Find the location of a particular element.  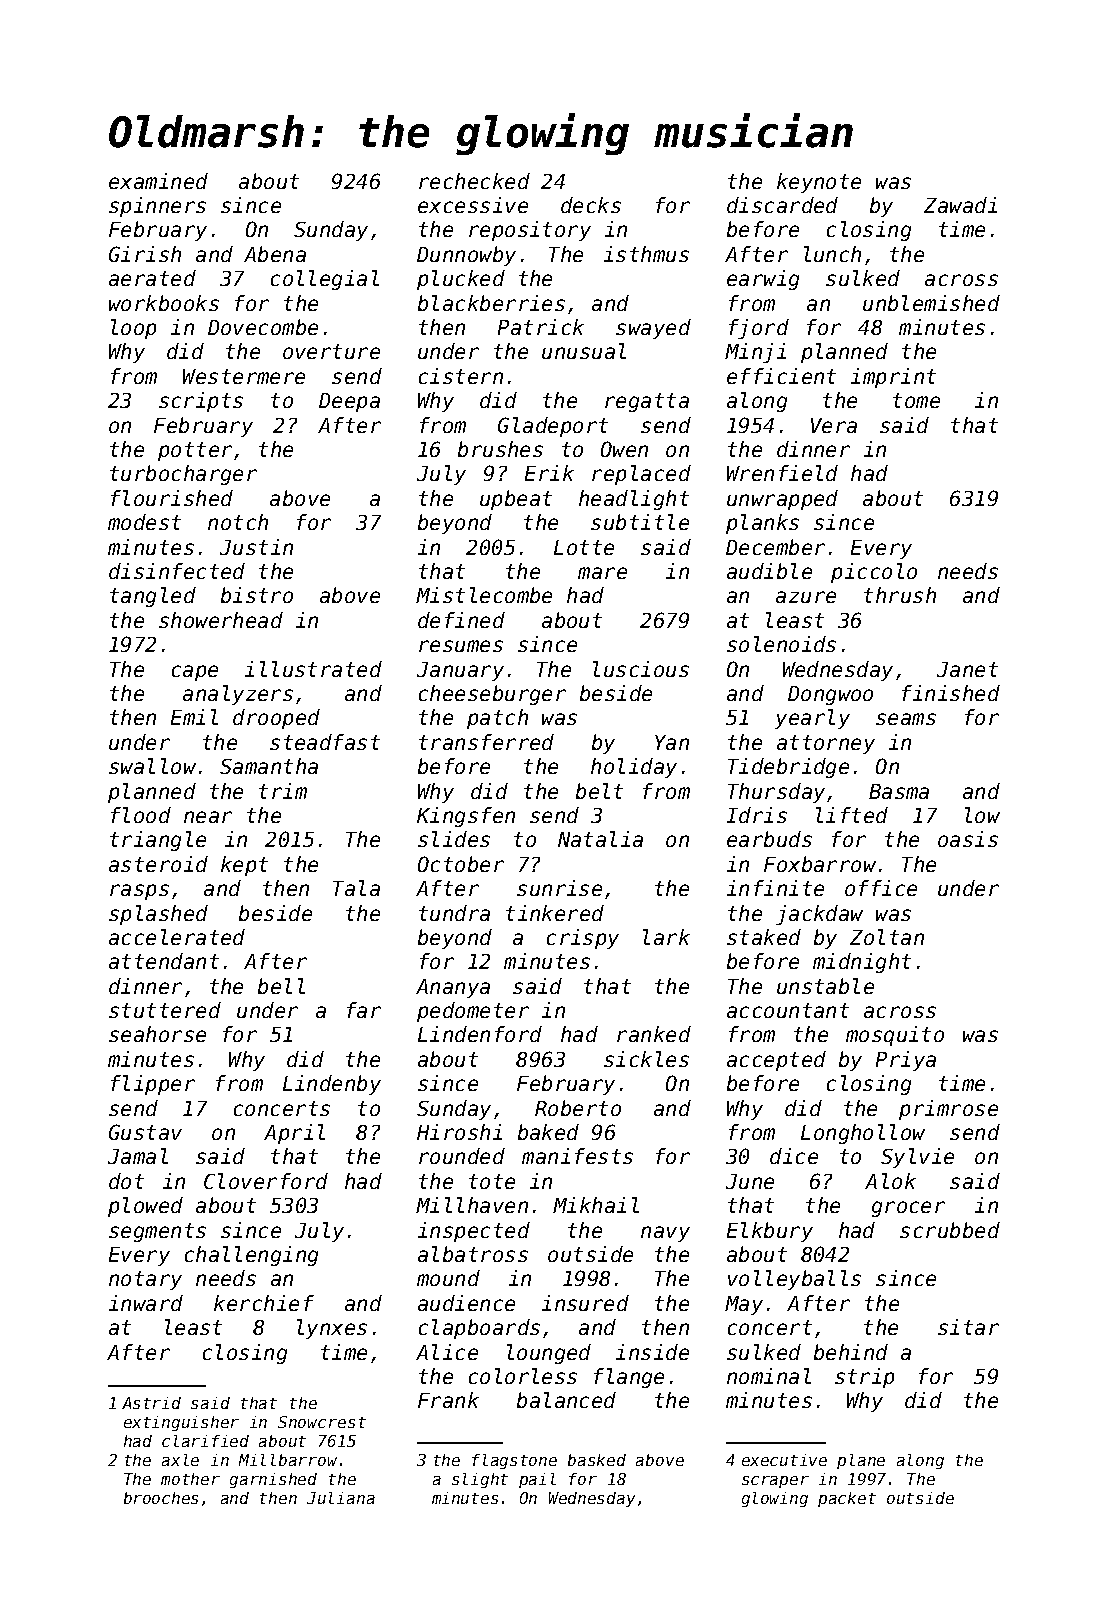

strip is located at coordinates (864, 1378).
